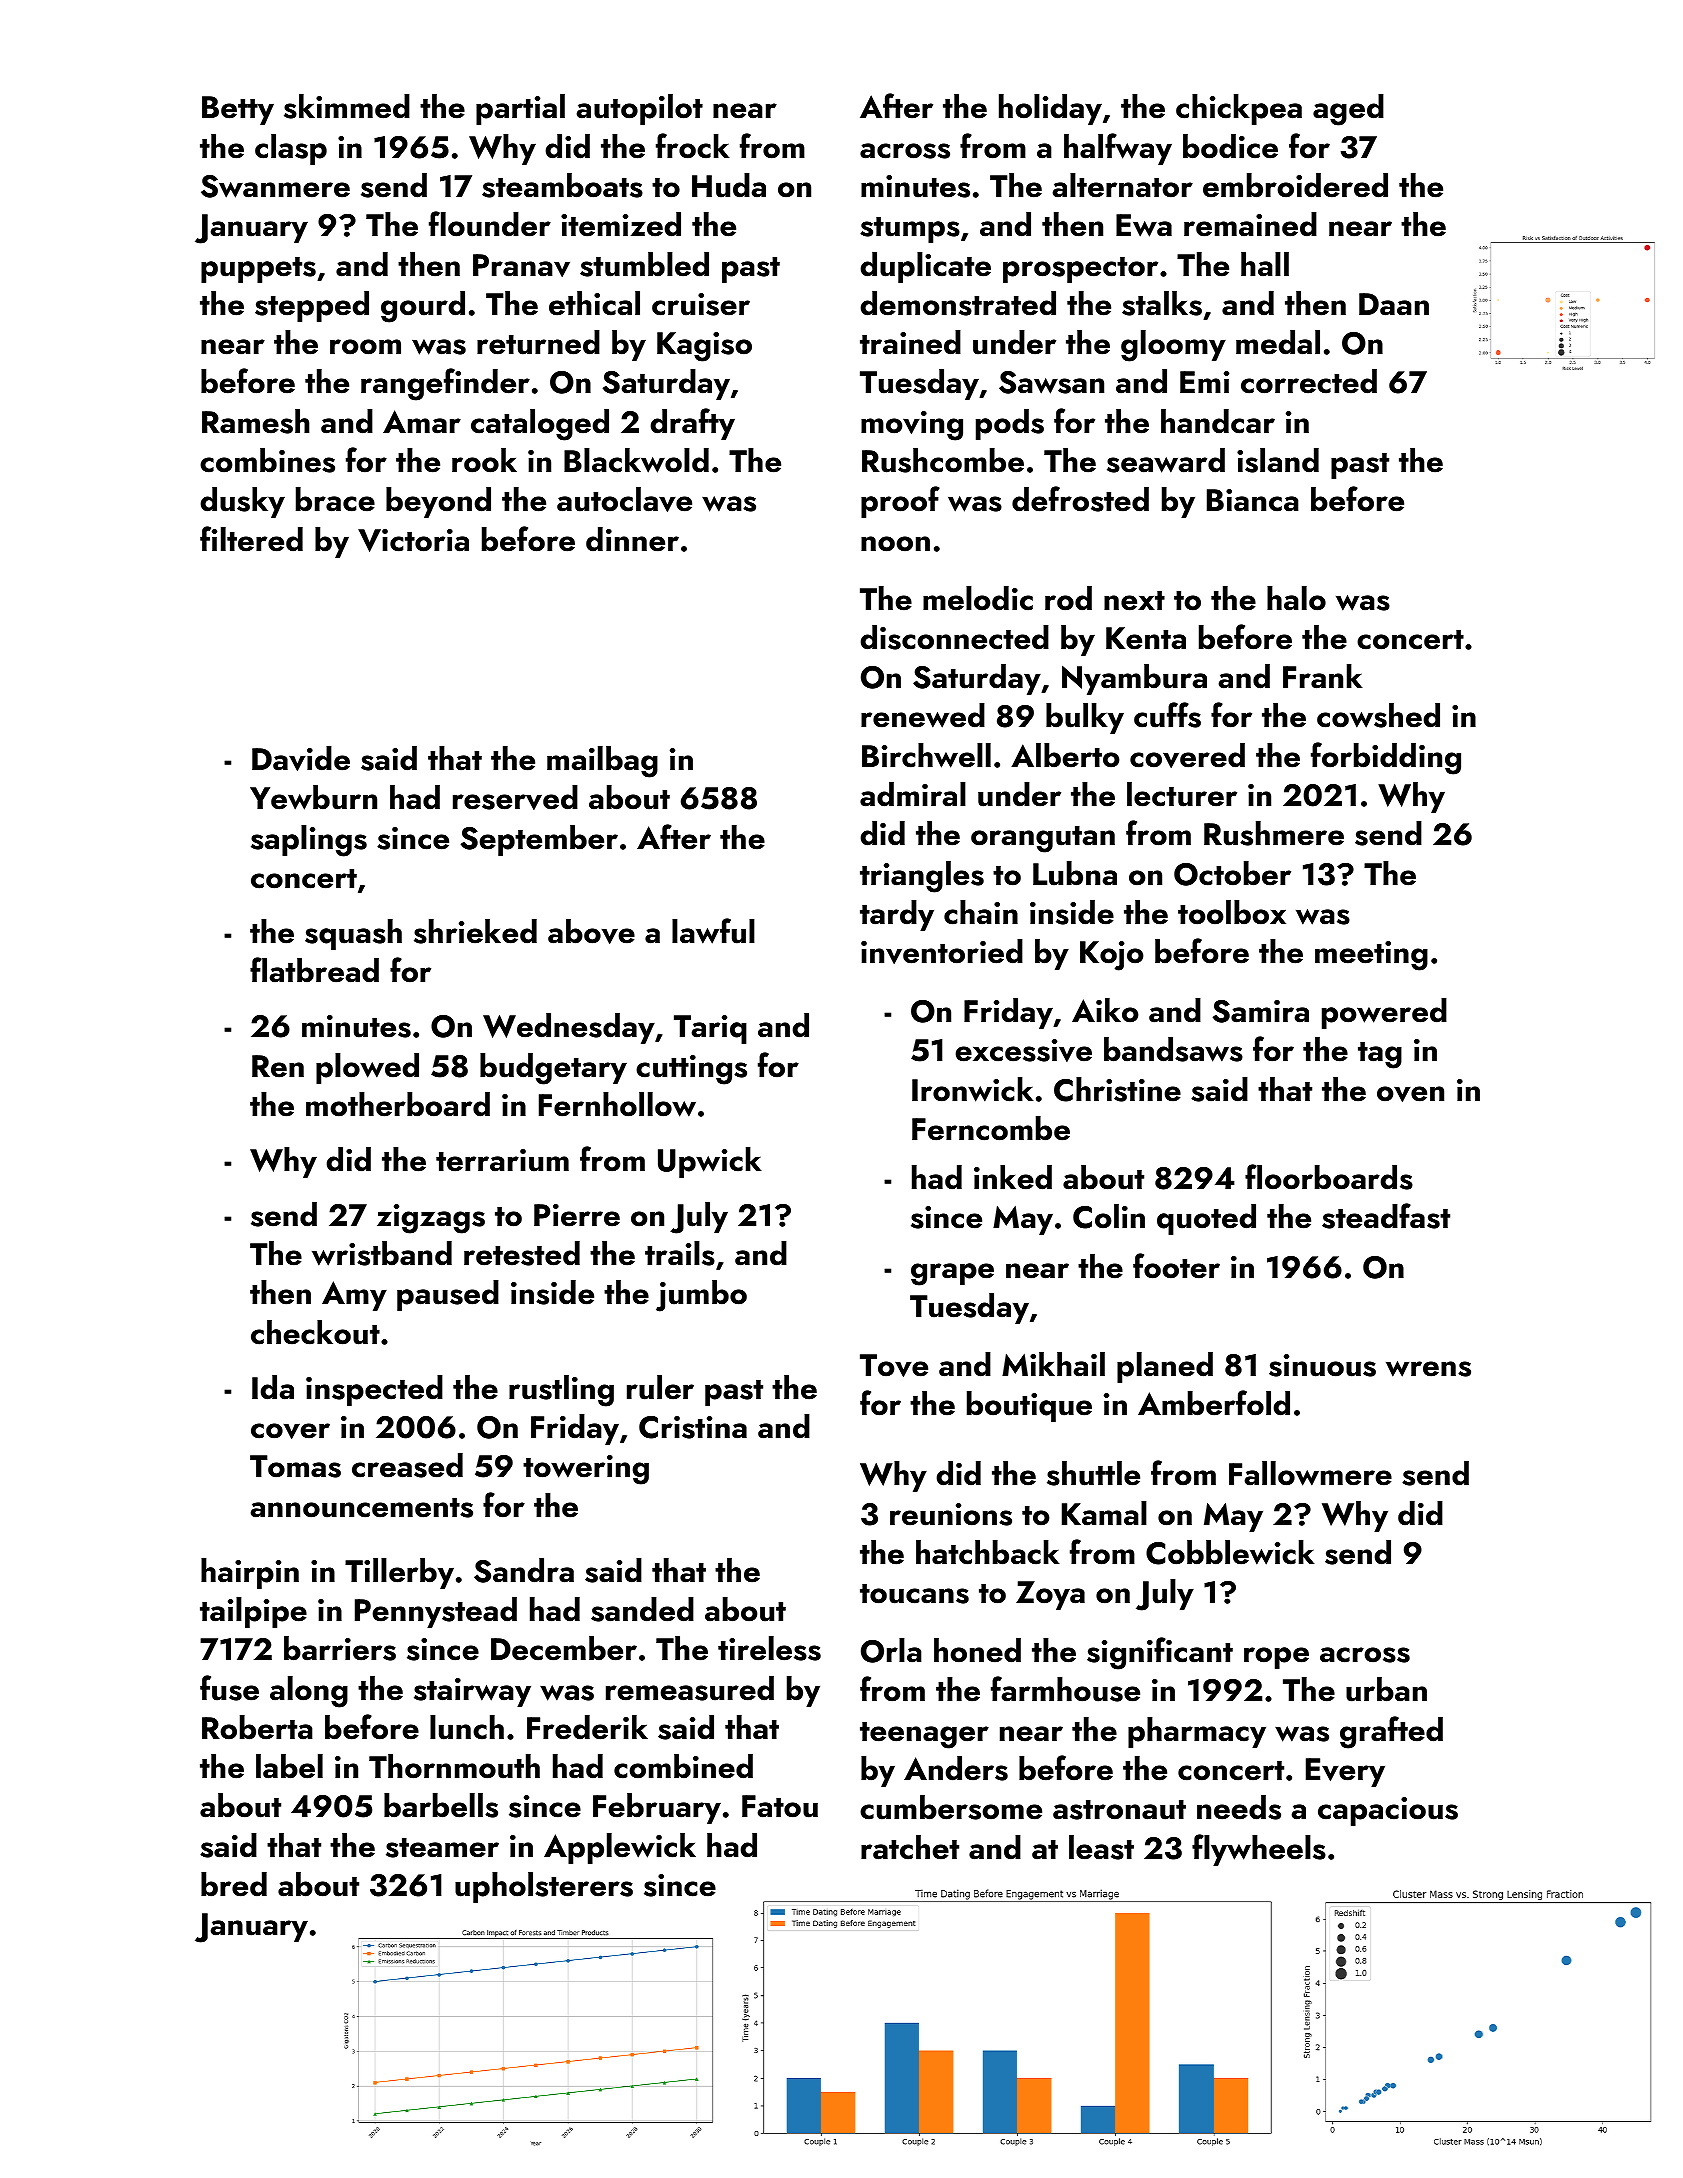  I want to click on Ramesh, so click(256, 421).
